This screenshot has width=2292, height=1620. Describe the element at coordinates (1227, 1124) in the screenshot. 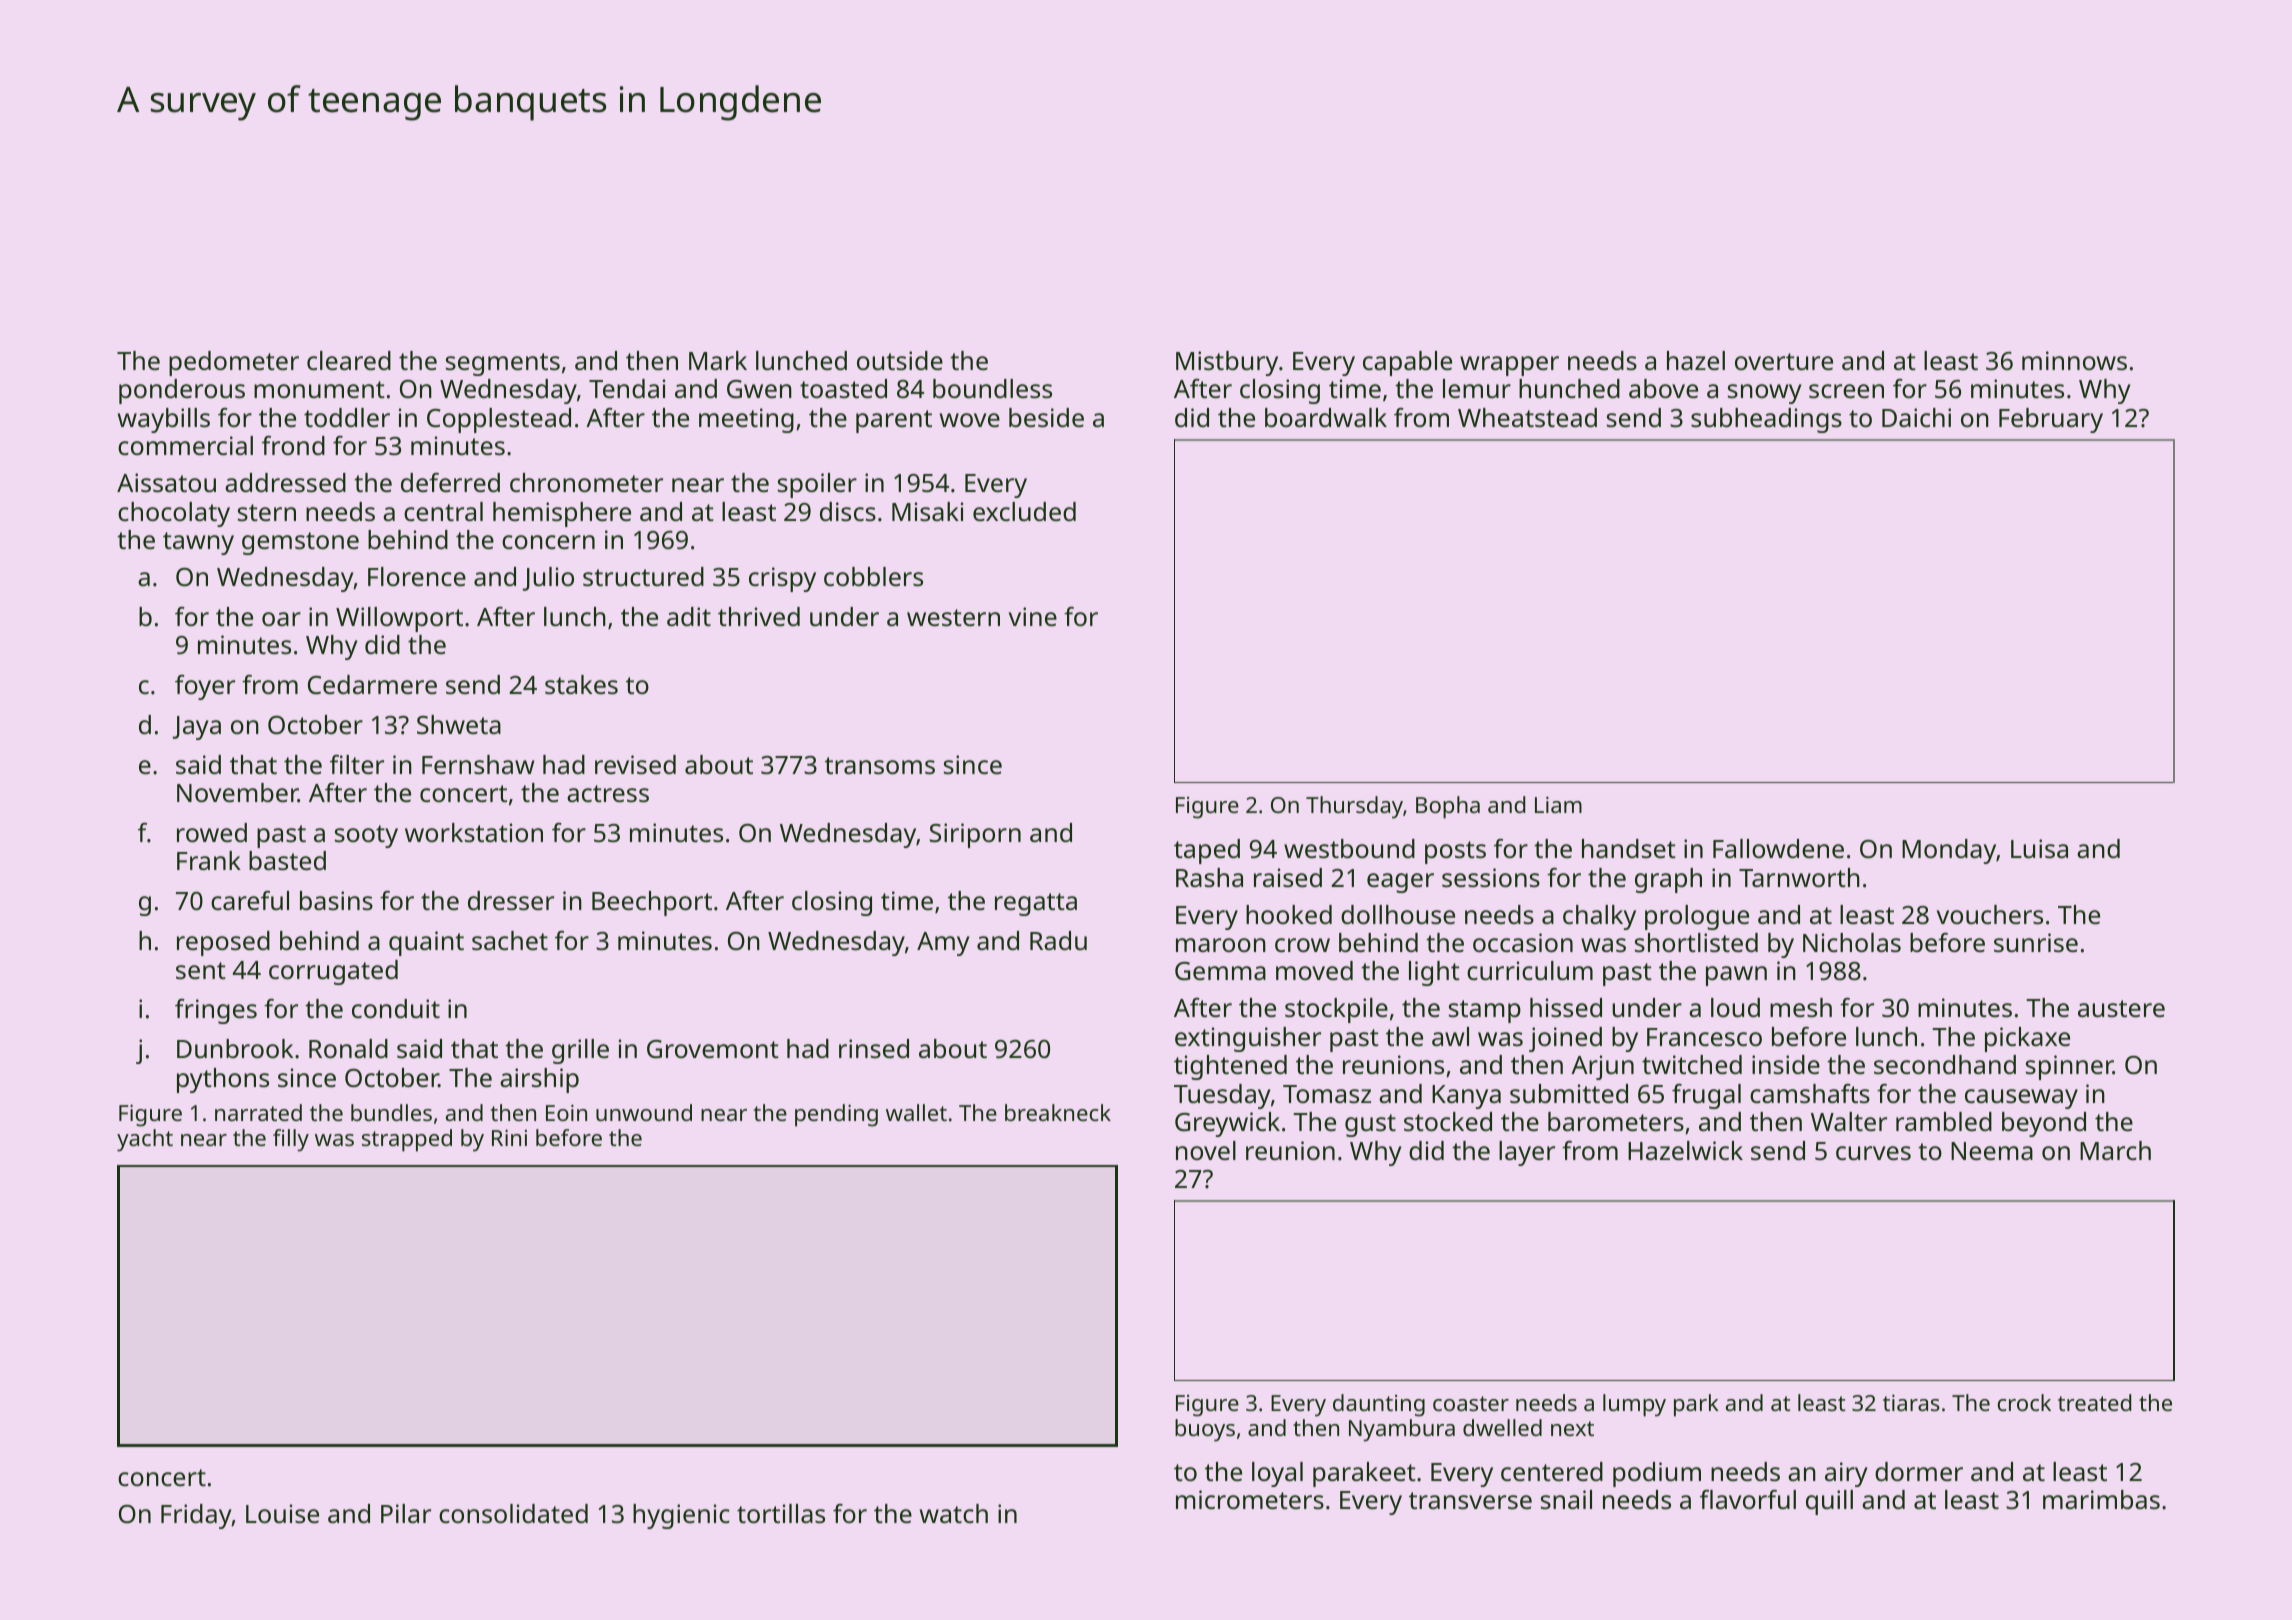

I see `Greywick` at that location.
